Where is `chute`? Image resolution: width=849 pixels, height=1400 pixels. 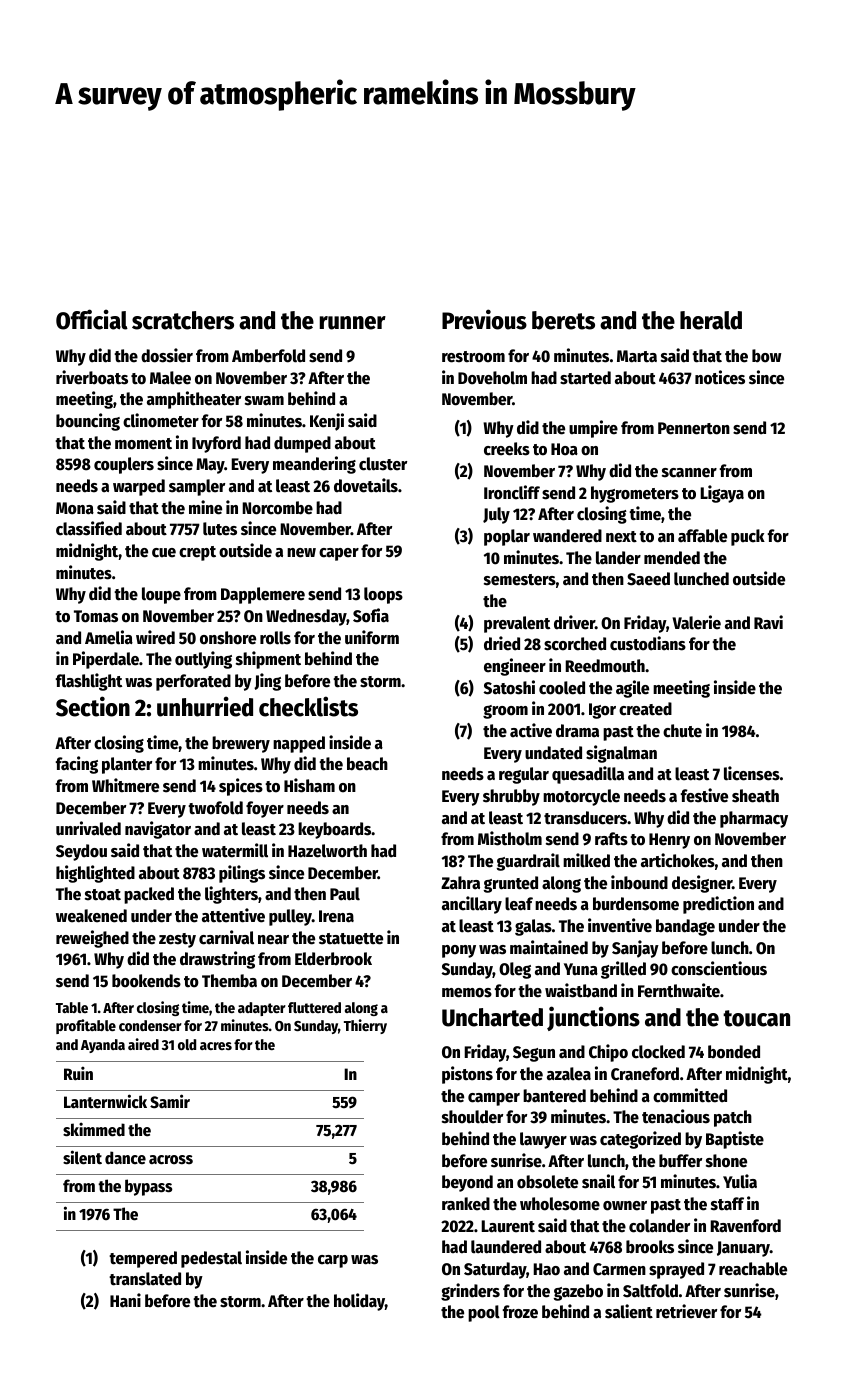
chute is located at coordinates (682, 731).
